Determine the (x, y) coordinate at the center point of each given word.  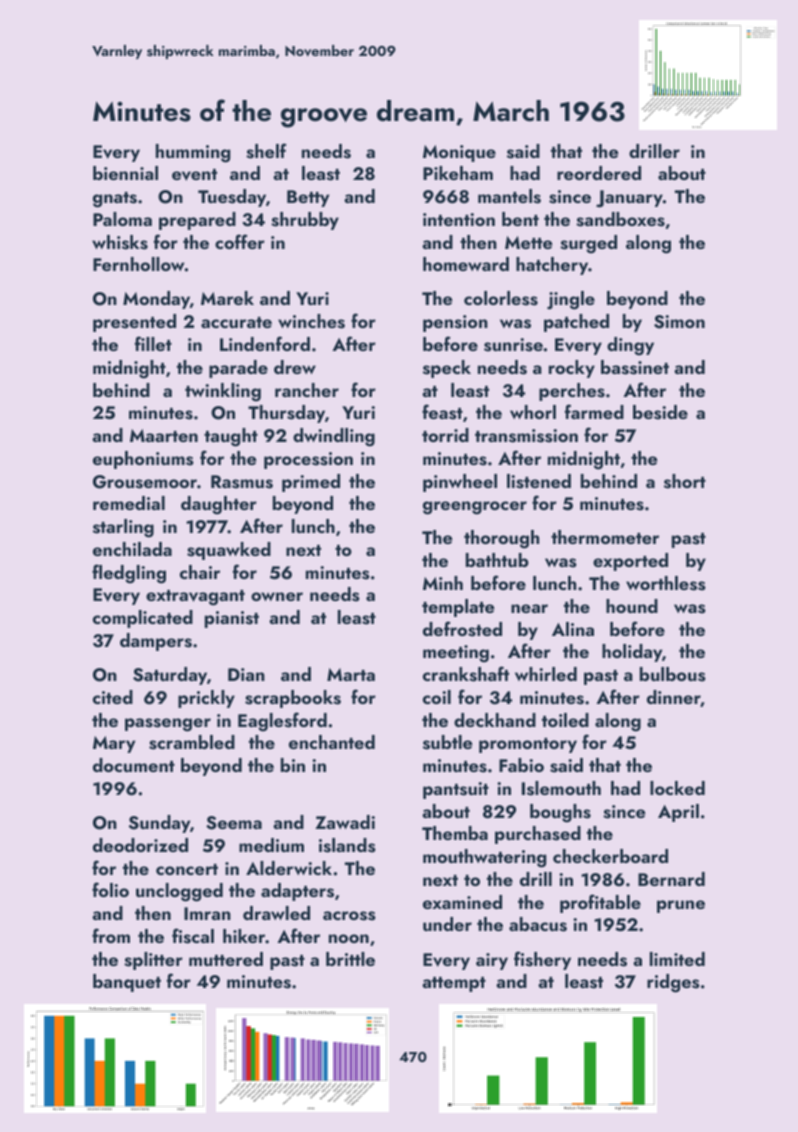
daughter (219, 505)
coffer (240, 241)
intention (459, 219)
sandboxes (620, 219)
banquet (127, 983)
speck (447, 369)
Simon (679, 322)
